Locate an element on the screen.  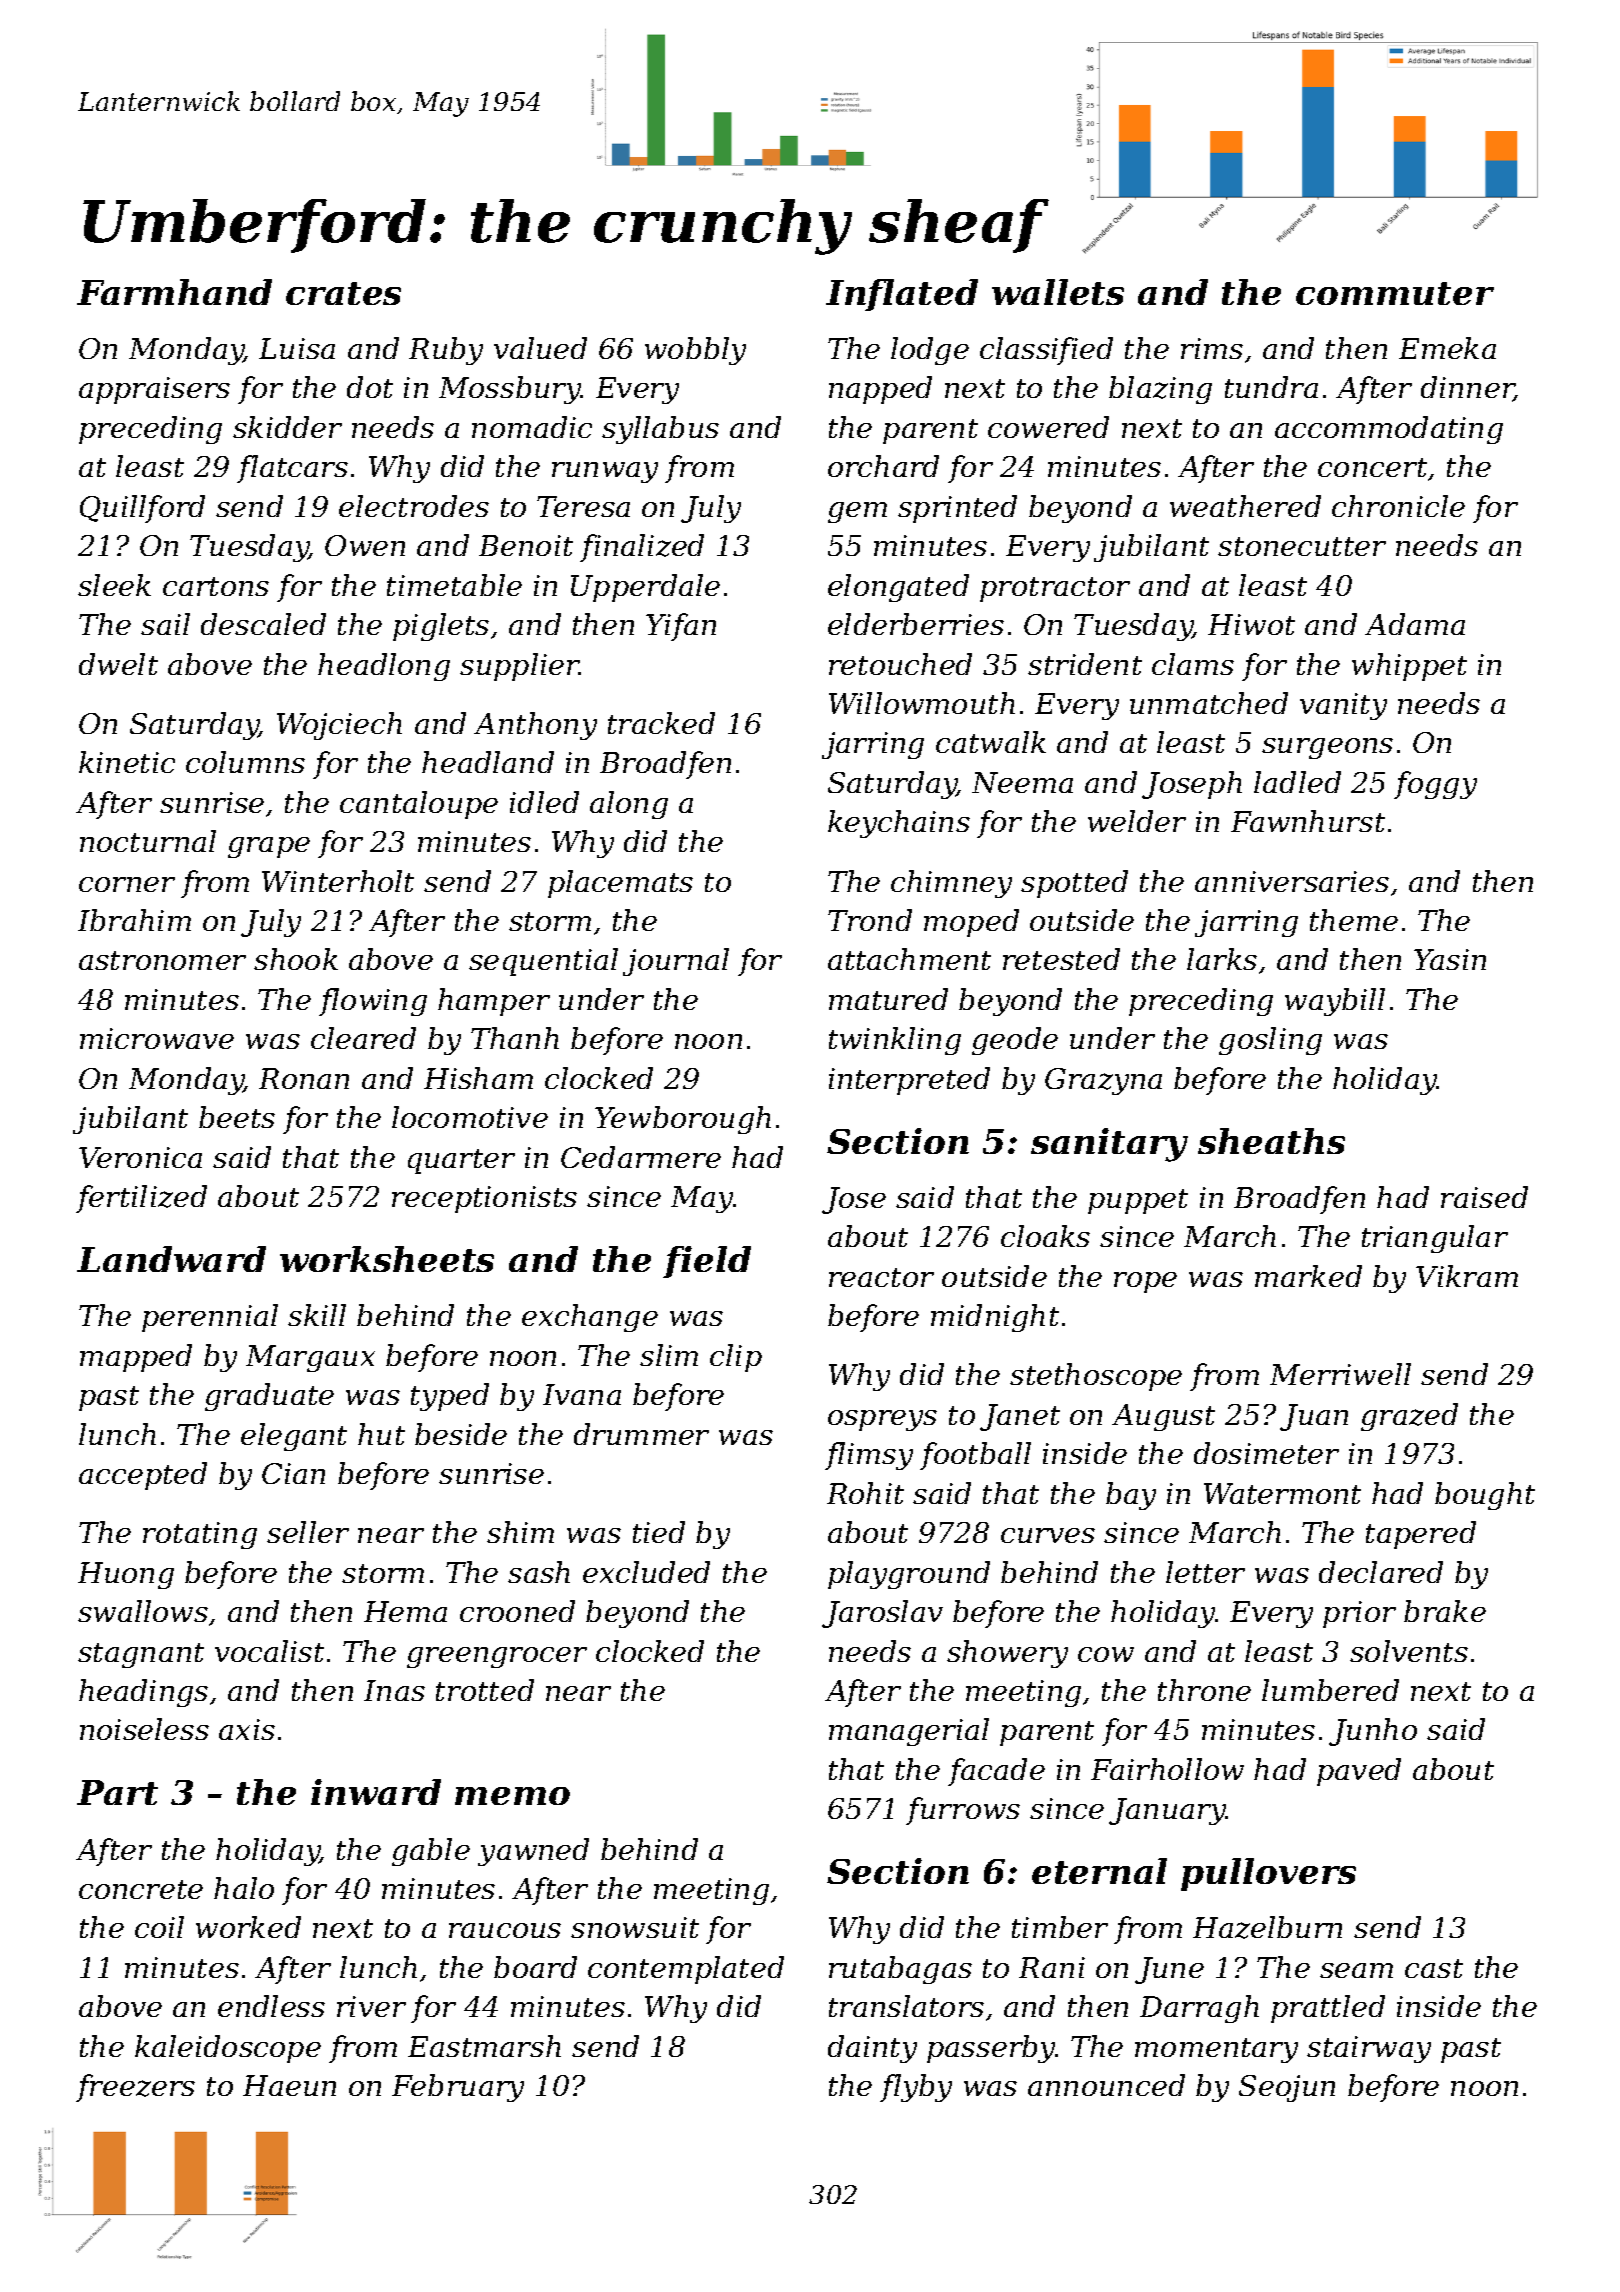
Part is located at coordinates (117, 1792).
